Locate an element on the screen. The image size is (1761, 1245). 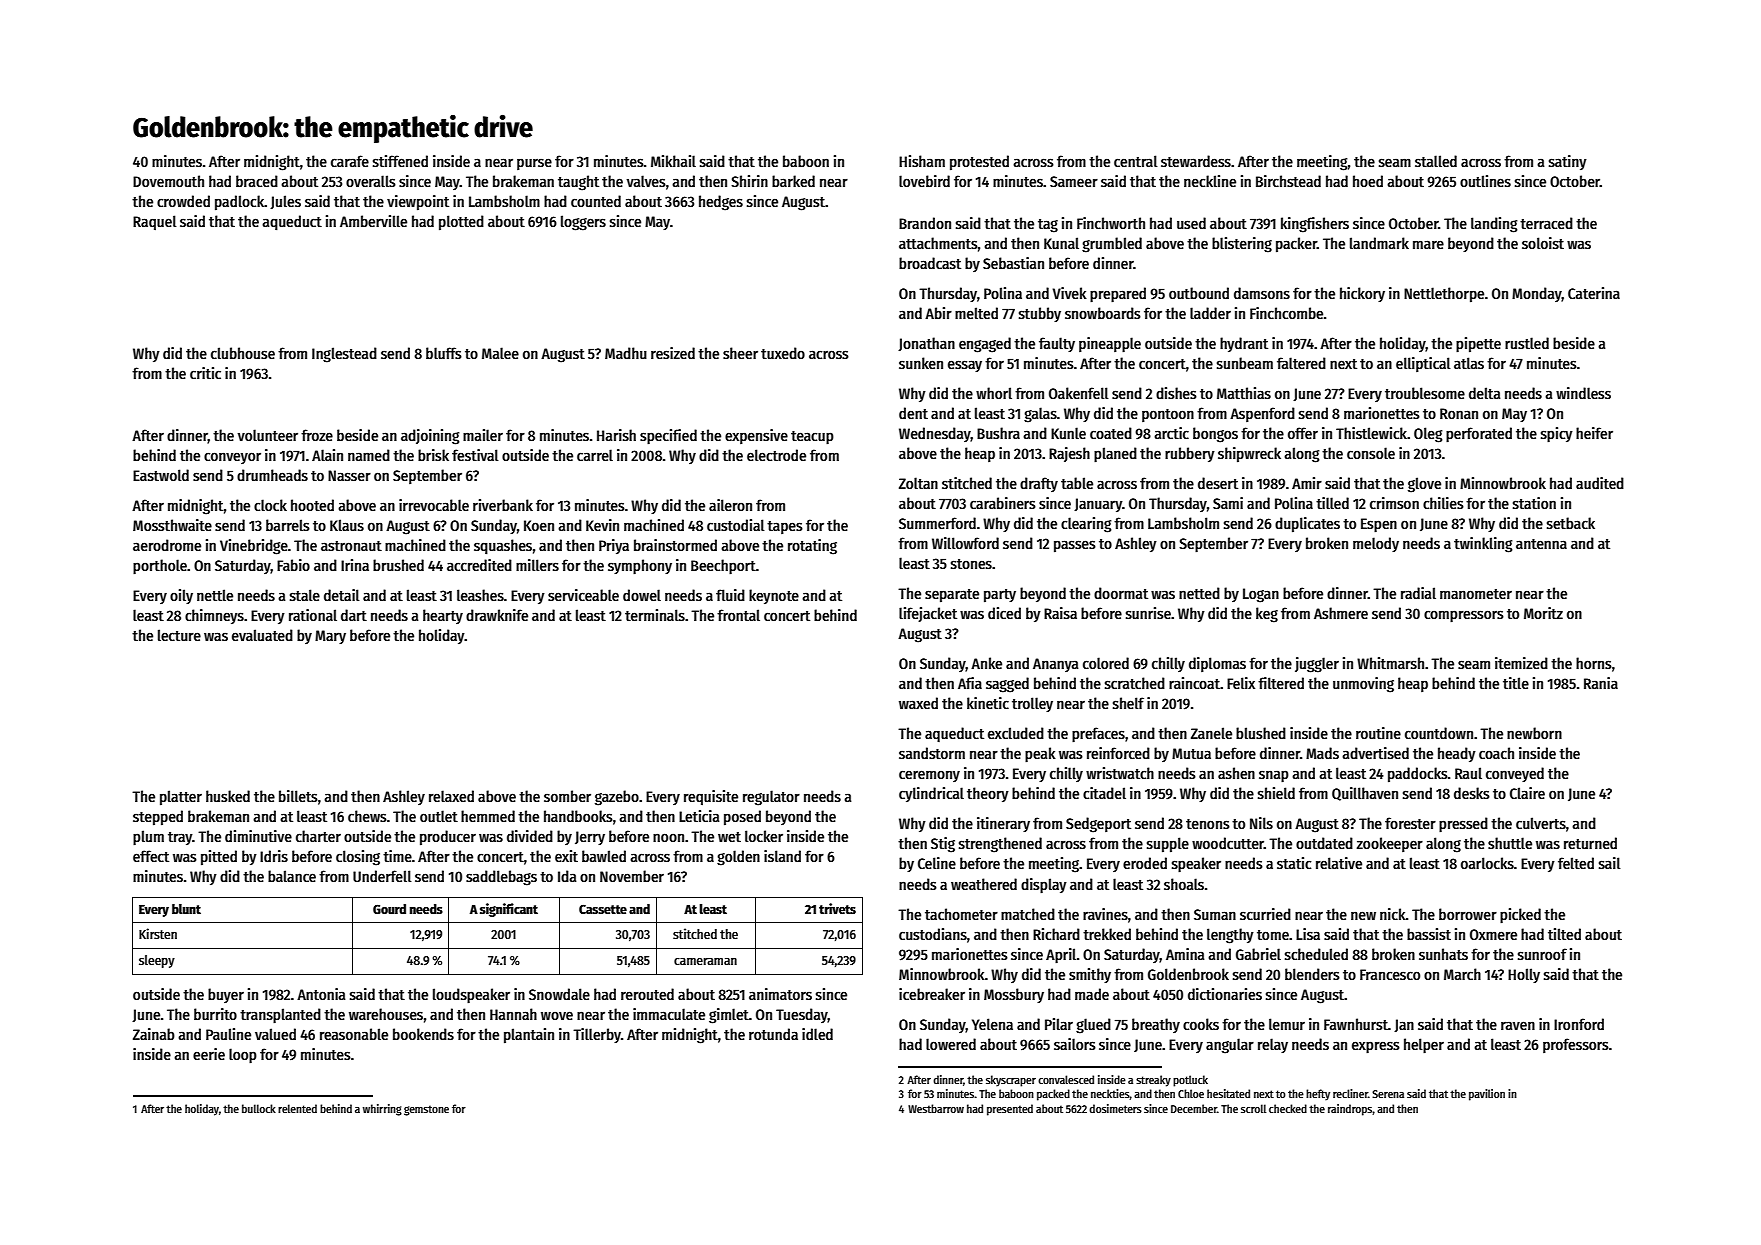
made is located at coordinates (1092, 994).
